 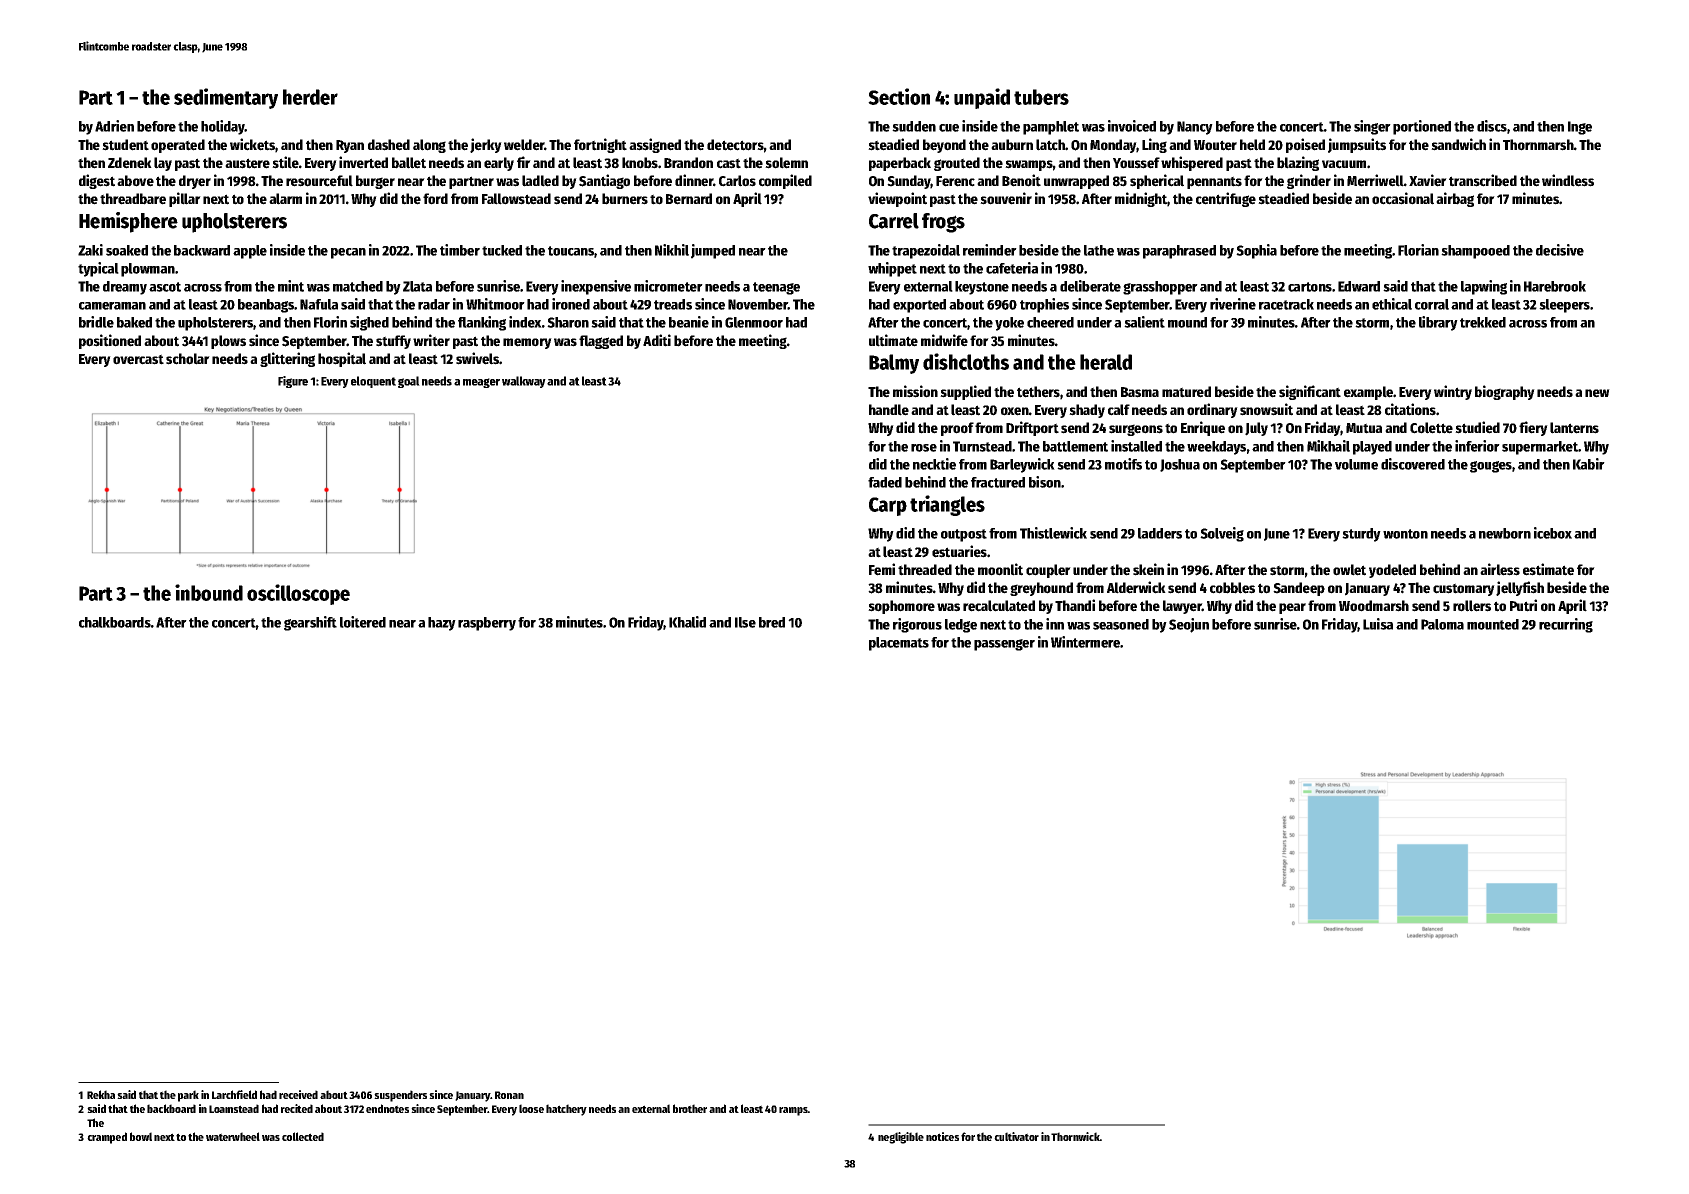 I want to click on Thornwick, so click(x=1075, y=1136).
